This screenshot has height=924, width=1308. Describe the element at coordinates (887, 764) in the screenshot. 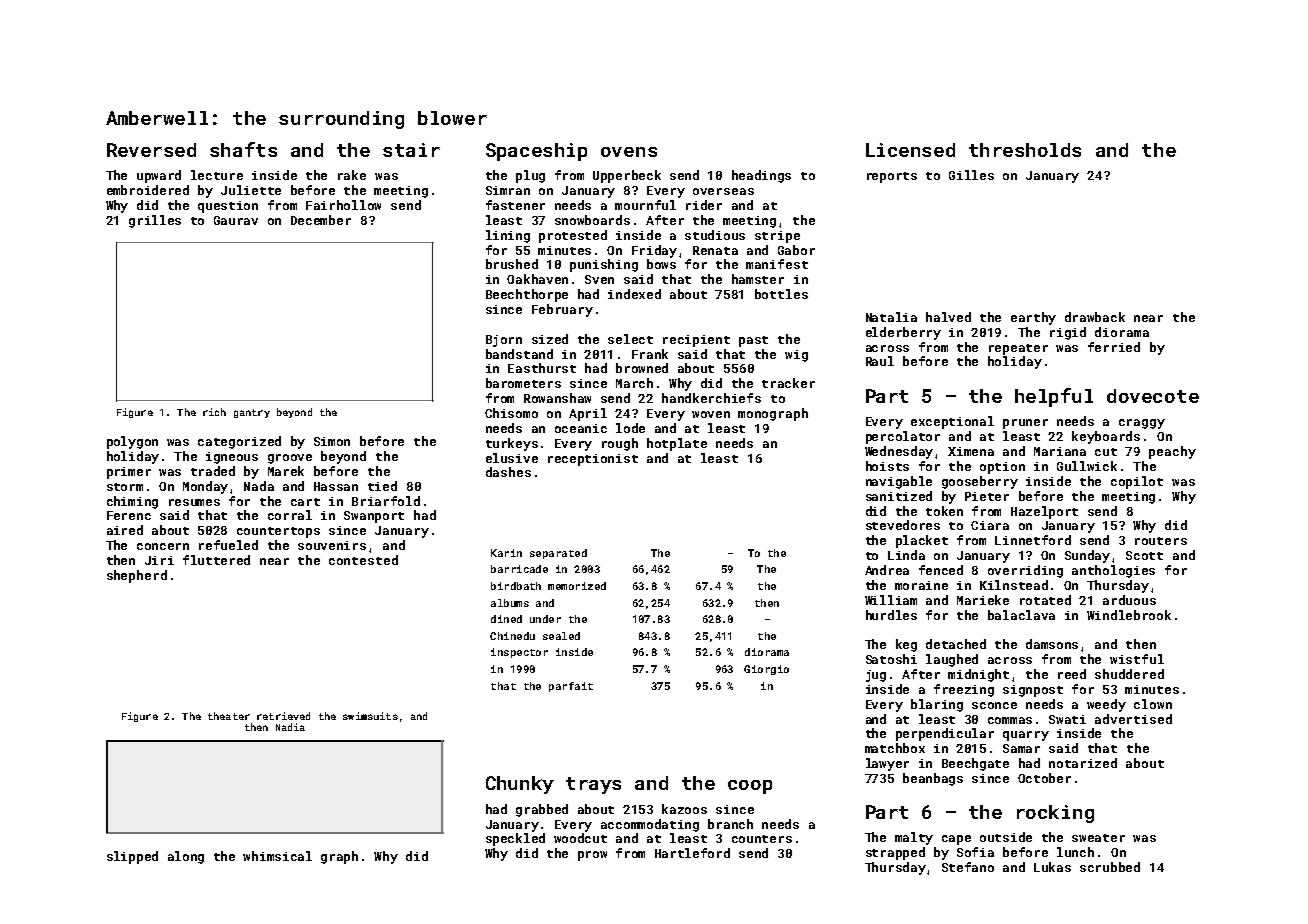

I see `lawyer` at that location.
